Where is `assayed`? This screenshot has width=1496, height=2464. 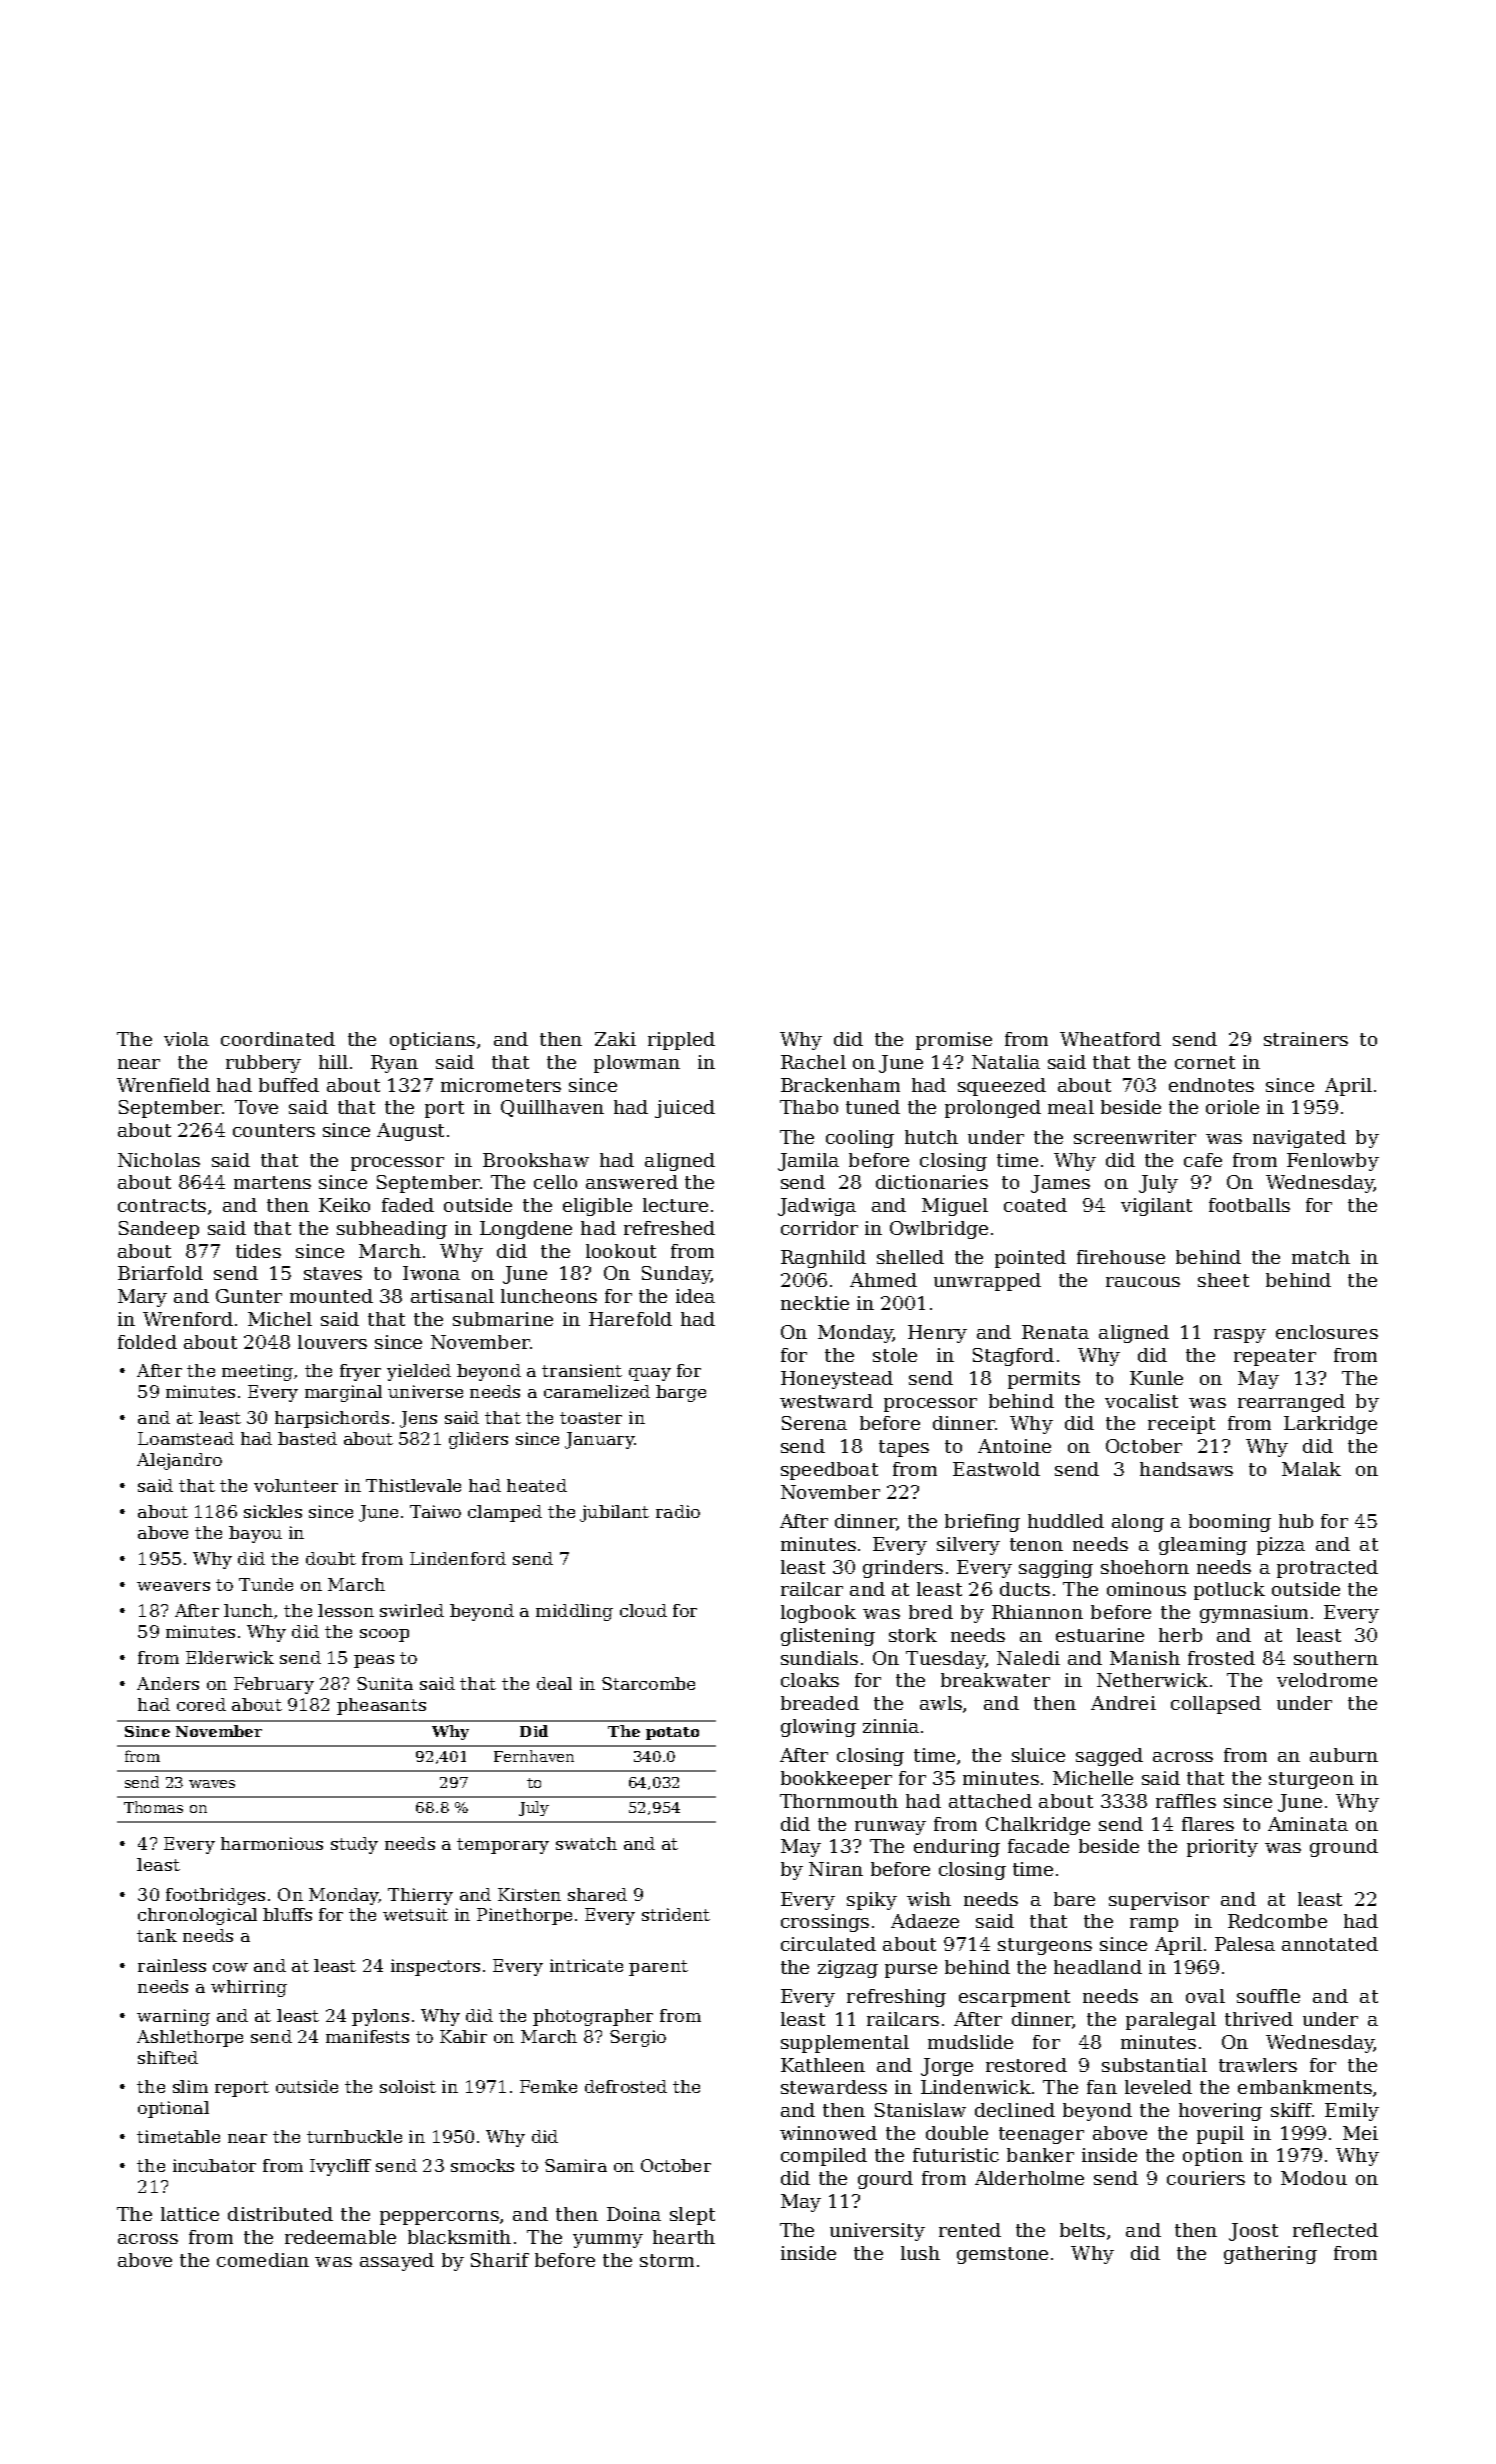
assayed is located at coordinates (397, 2262).
